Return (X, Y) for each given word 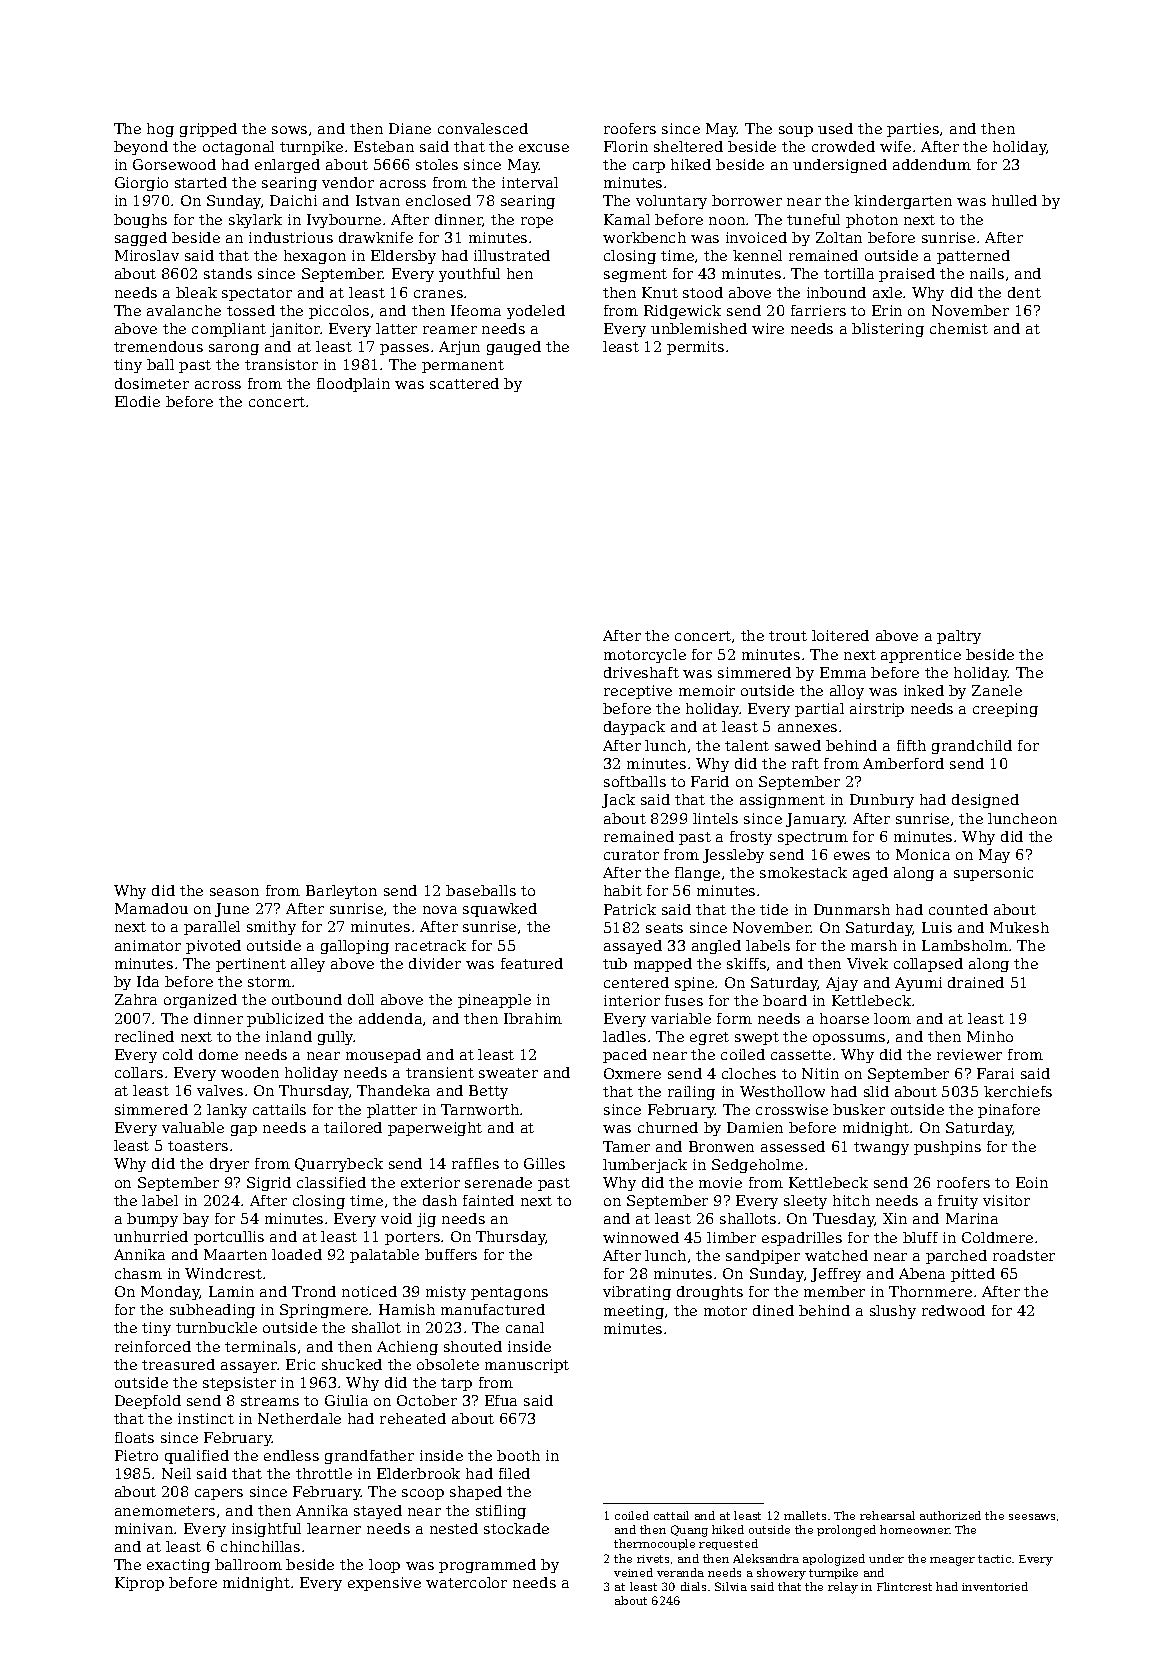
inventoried (995, 1586)
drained (976, 982)
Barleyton (341, 892)
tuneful (813, 219)
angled (716, 947)
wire (768, 328)
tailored (353, 1127)
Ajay (842, 984)
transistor (281, 364)
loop (384, 1566)
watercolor (466, 1582)
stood (703, 292)
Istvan (378, 200)
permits (695, 348)
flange (697, 874)
